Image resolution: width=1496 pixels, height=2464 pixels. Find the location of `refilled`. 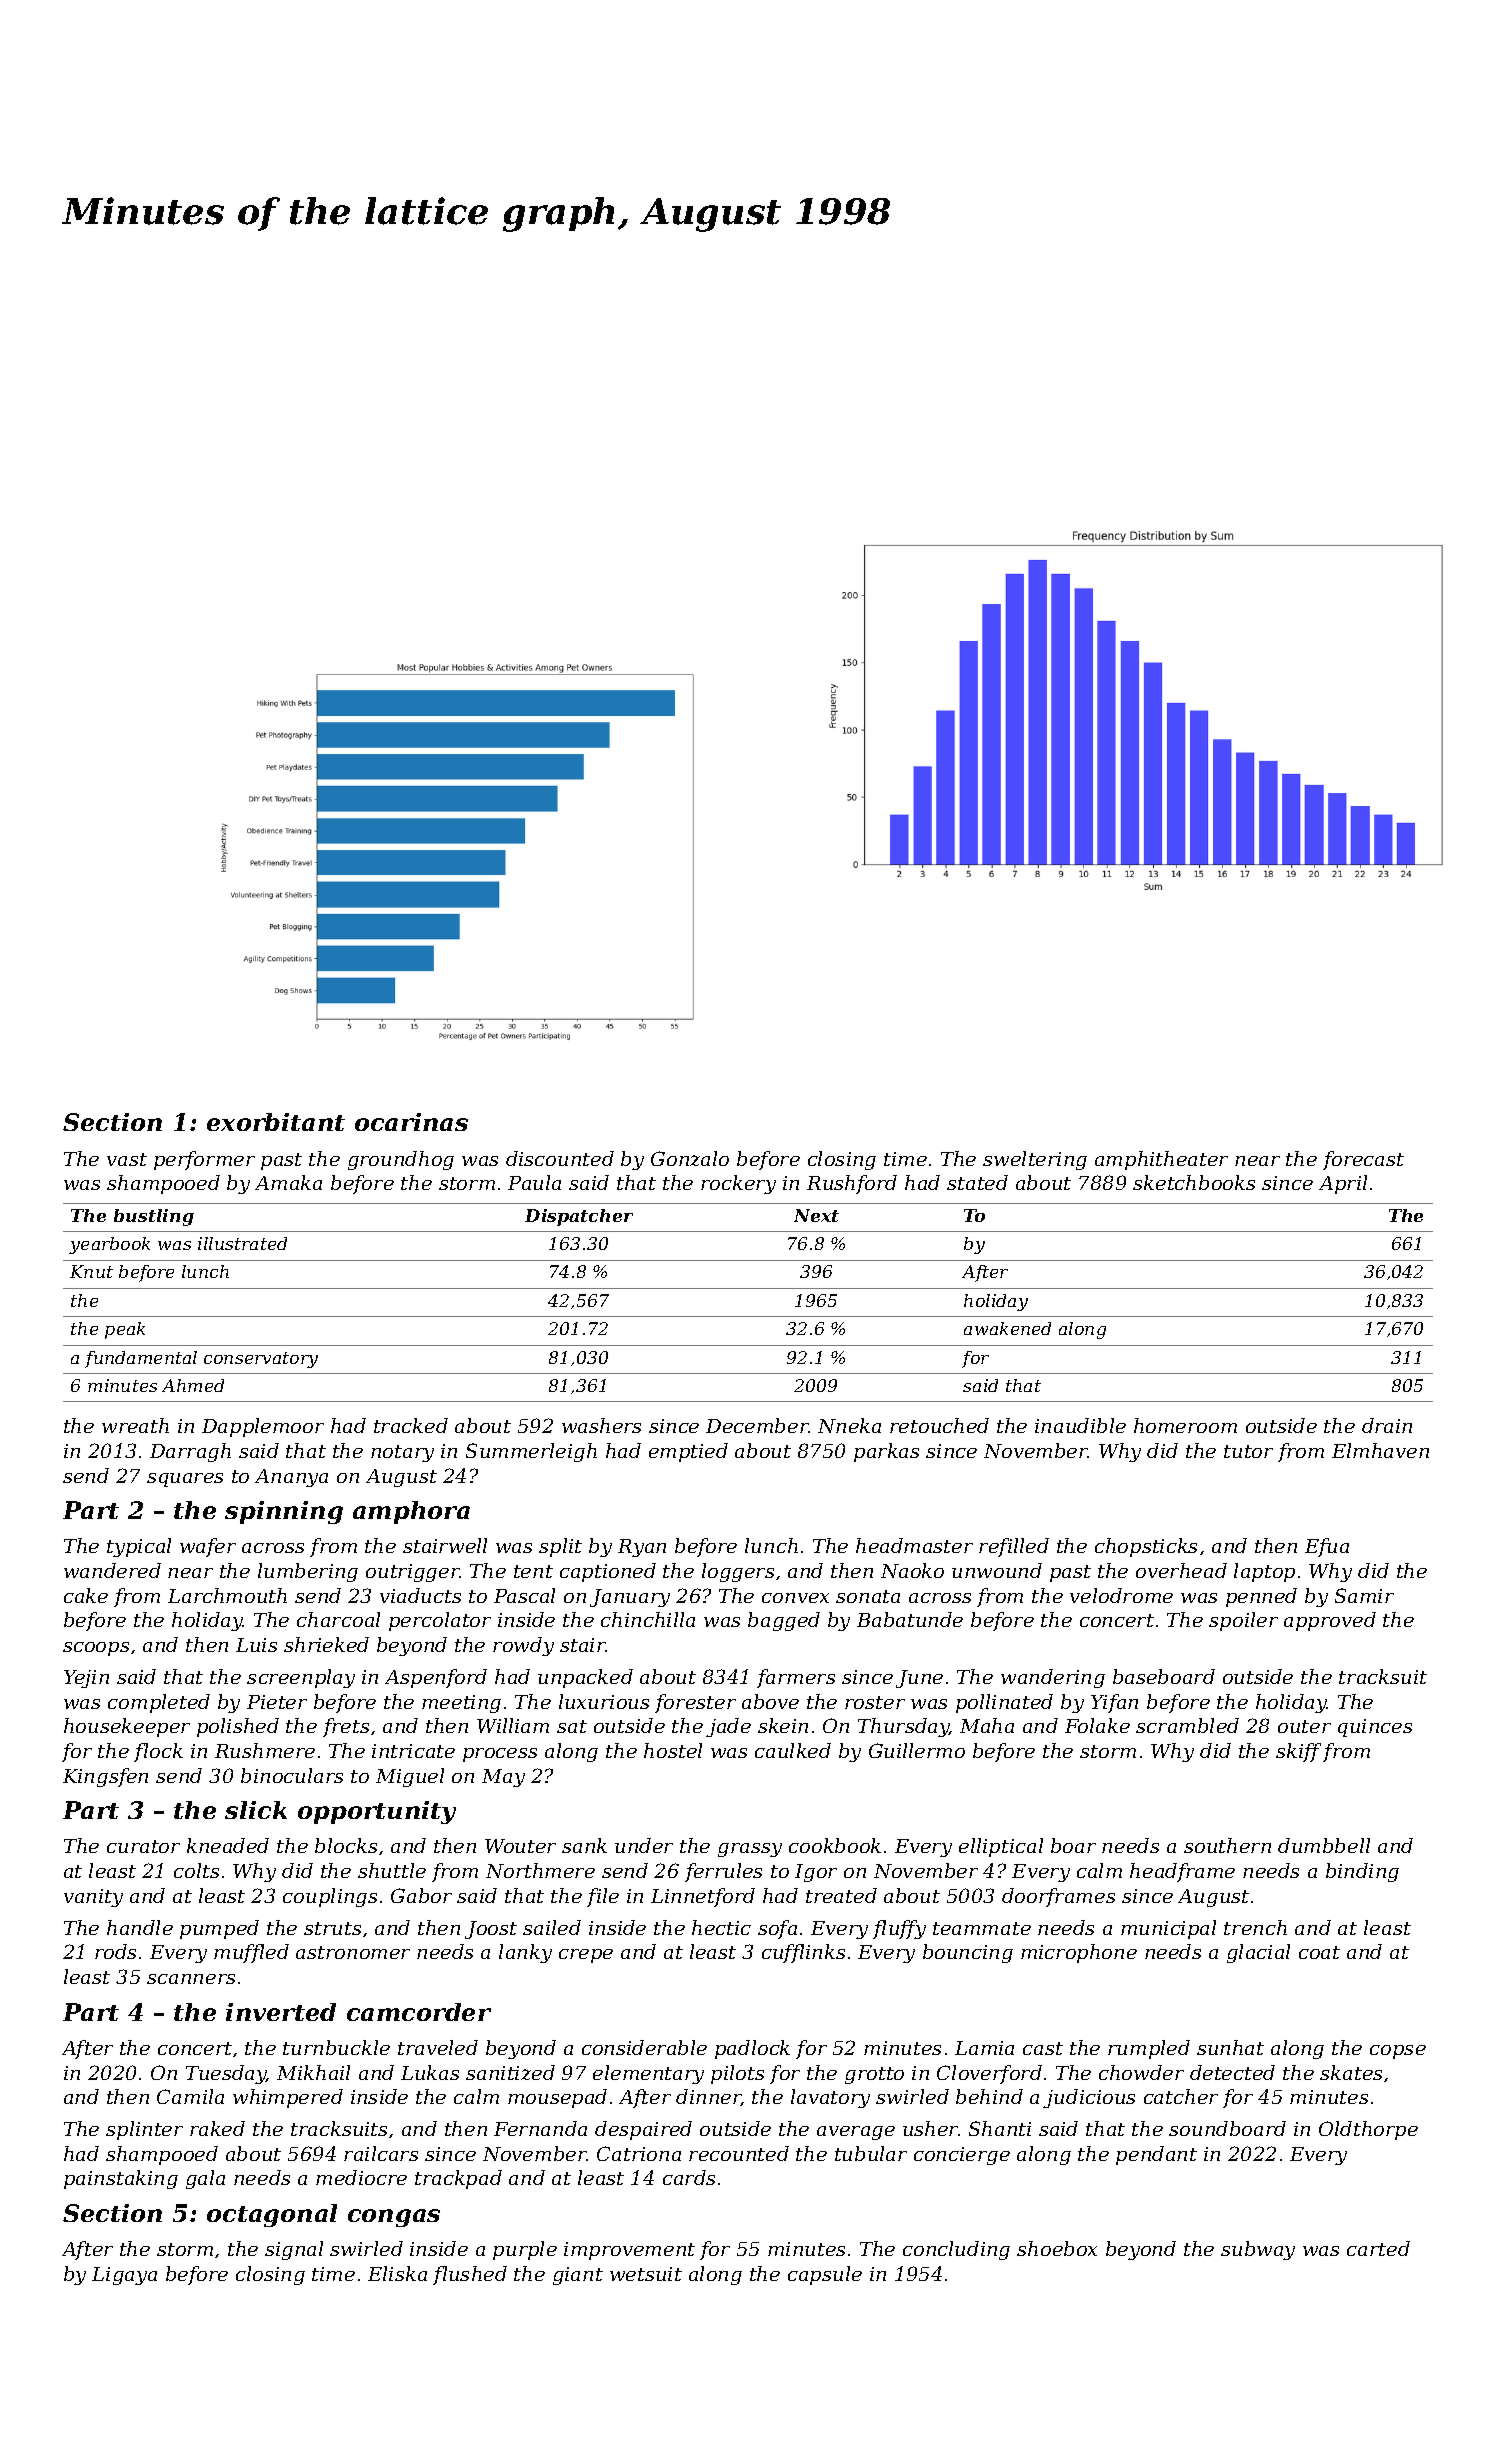

refilled is located at coordinates (1014, 1547).
